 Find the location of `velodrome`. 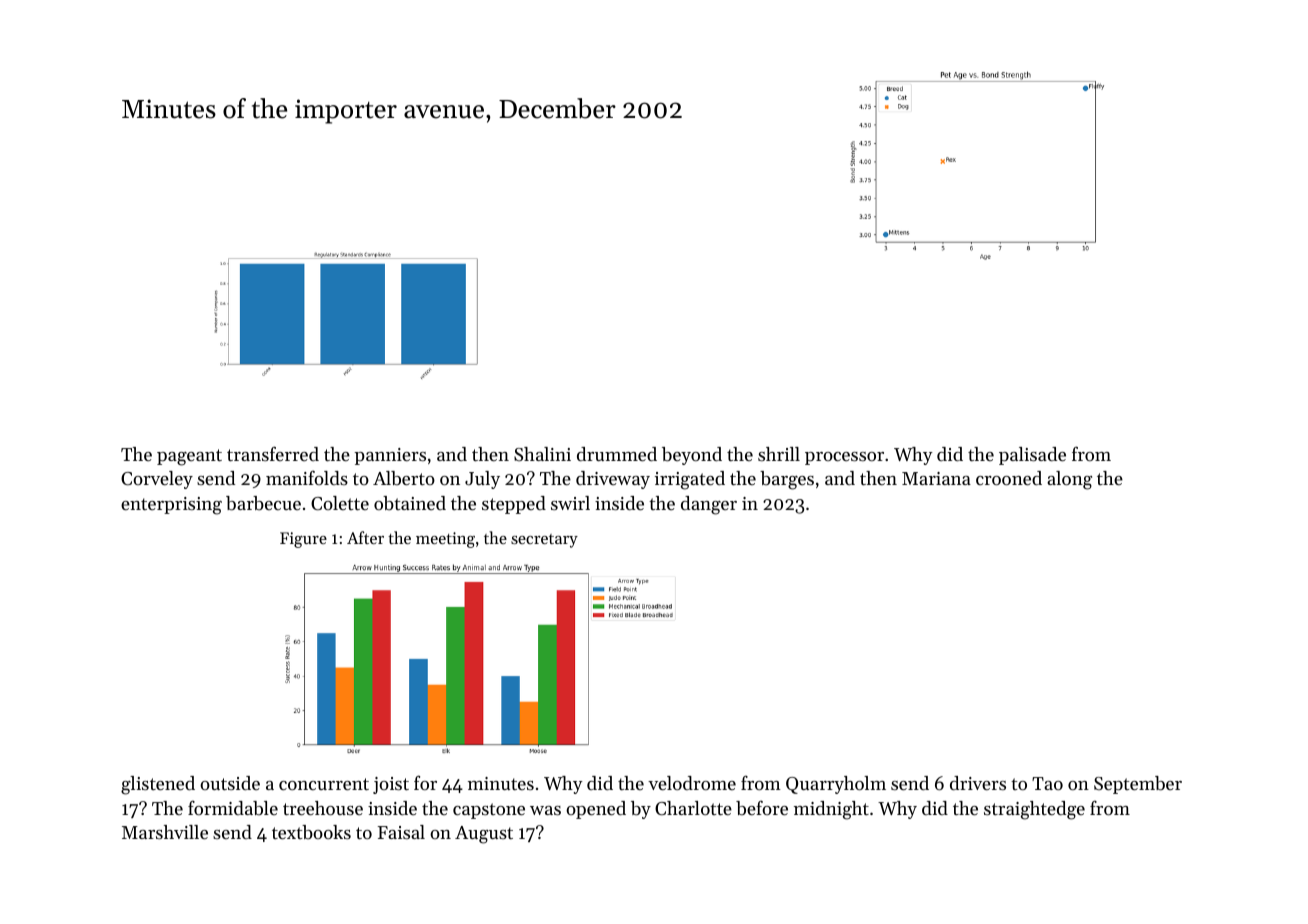

velodrome is located at coordinates (692, 783).
